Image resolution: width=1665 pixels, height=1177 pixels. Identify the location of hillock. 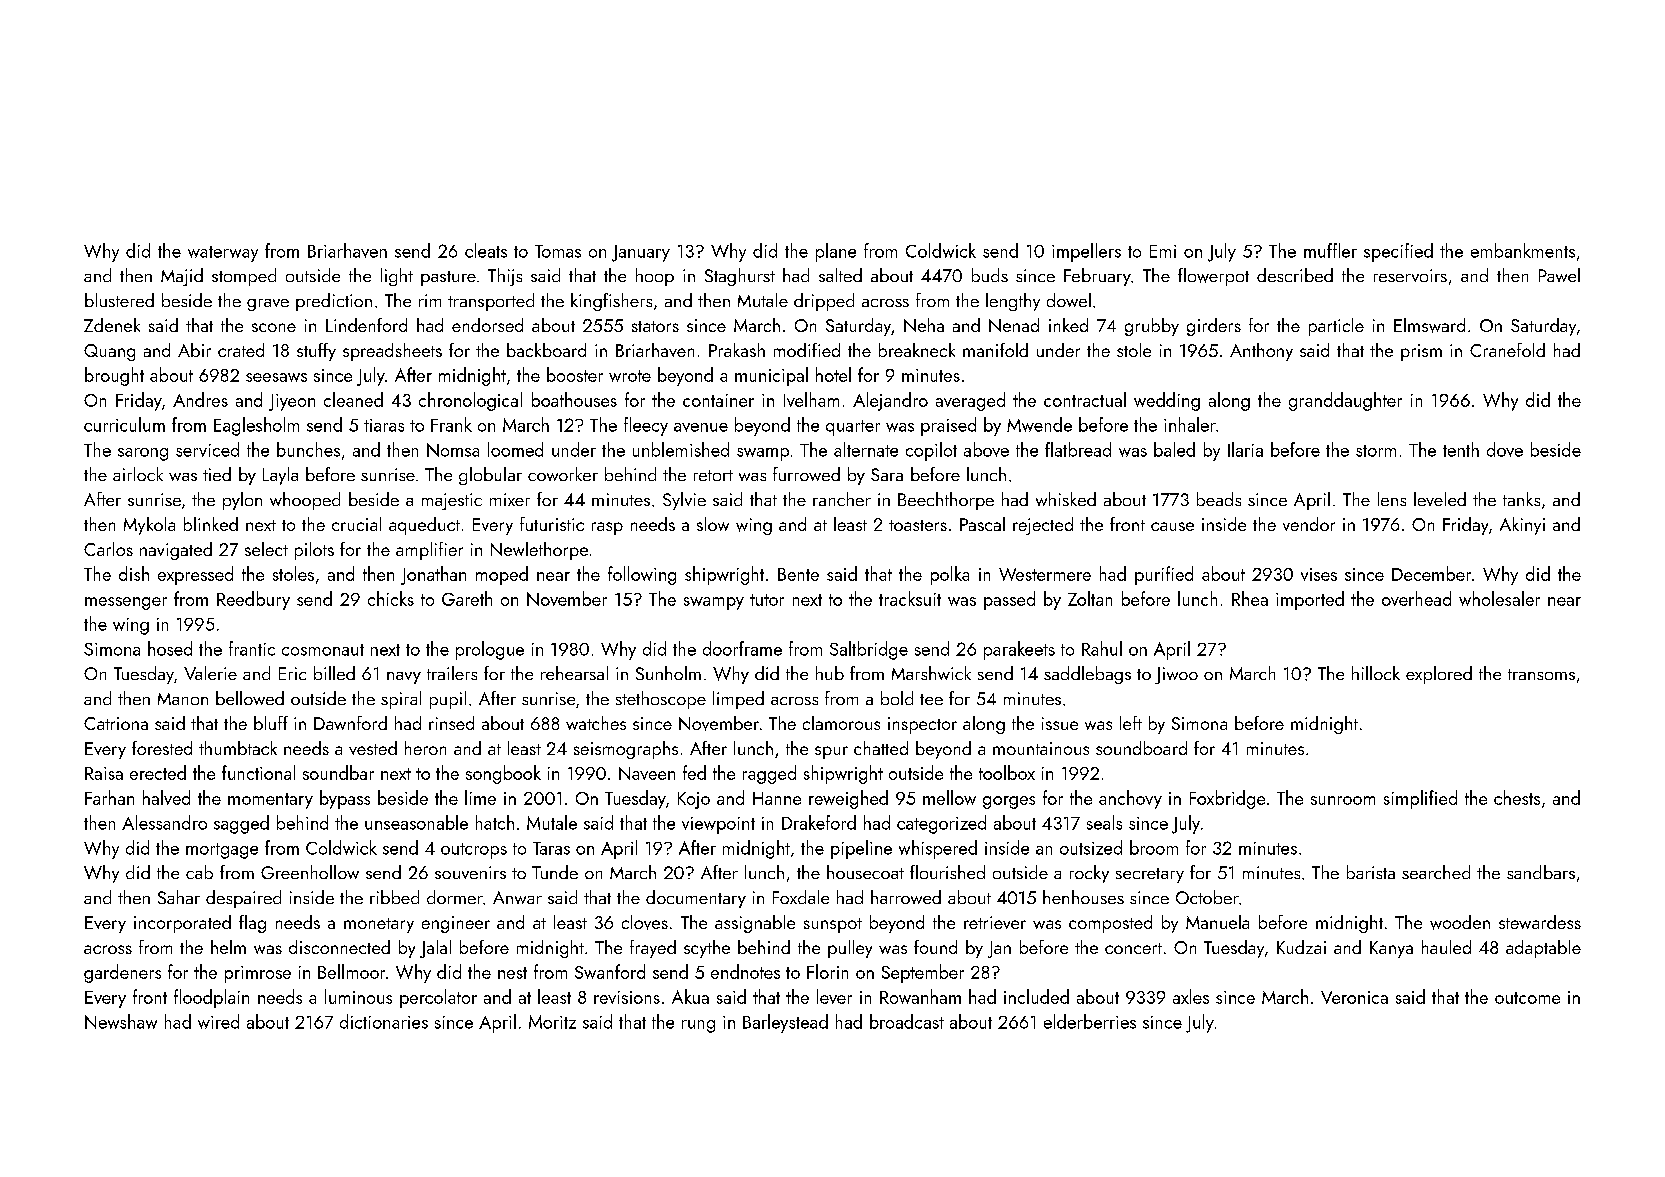
(1376, 673).
